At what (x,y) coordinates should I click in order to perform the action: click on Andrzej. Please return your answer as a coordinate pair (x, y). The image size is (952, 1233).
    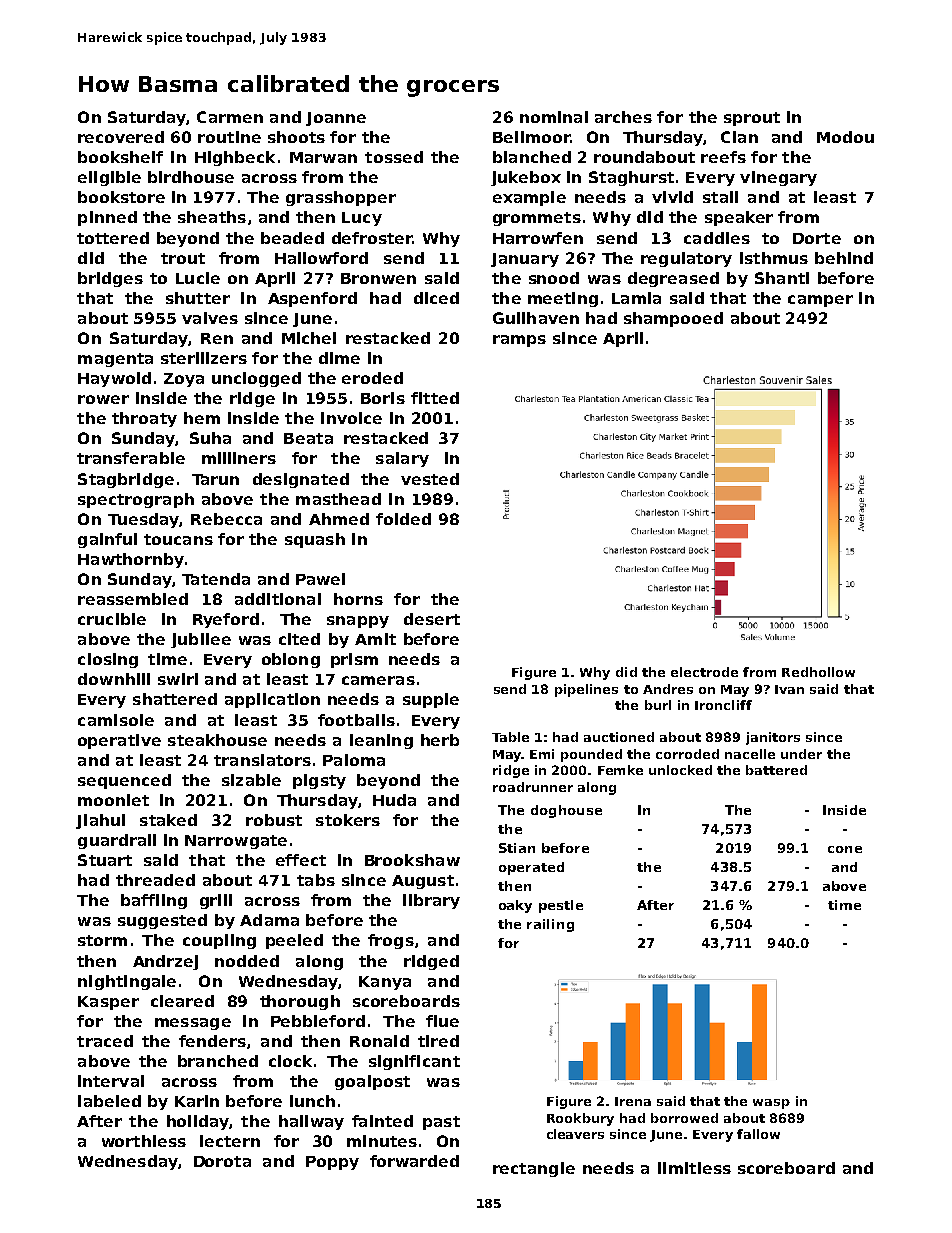
    Looking at the image, I should click on (165, 962).
